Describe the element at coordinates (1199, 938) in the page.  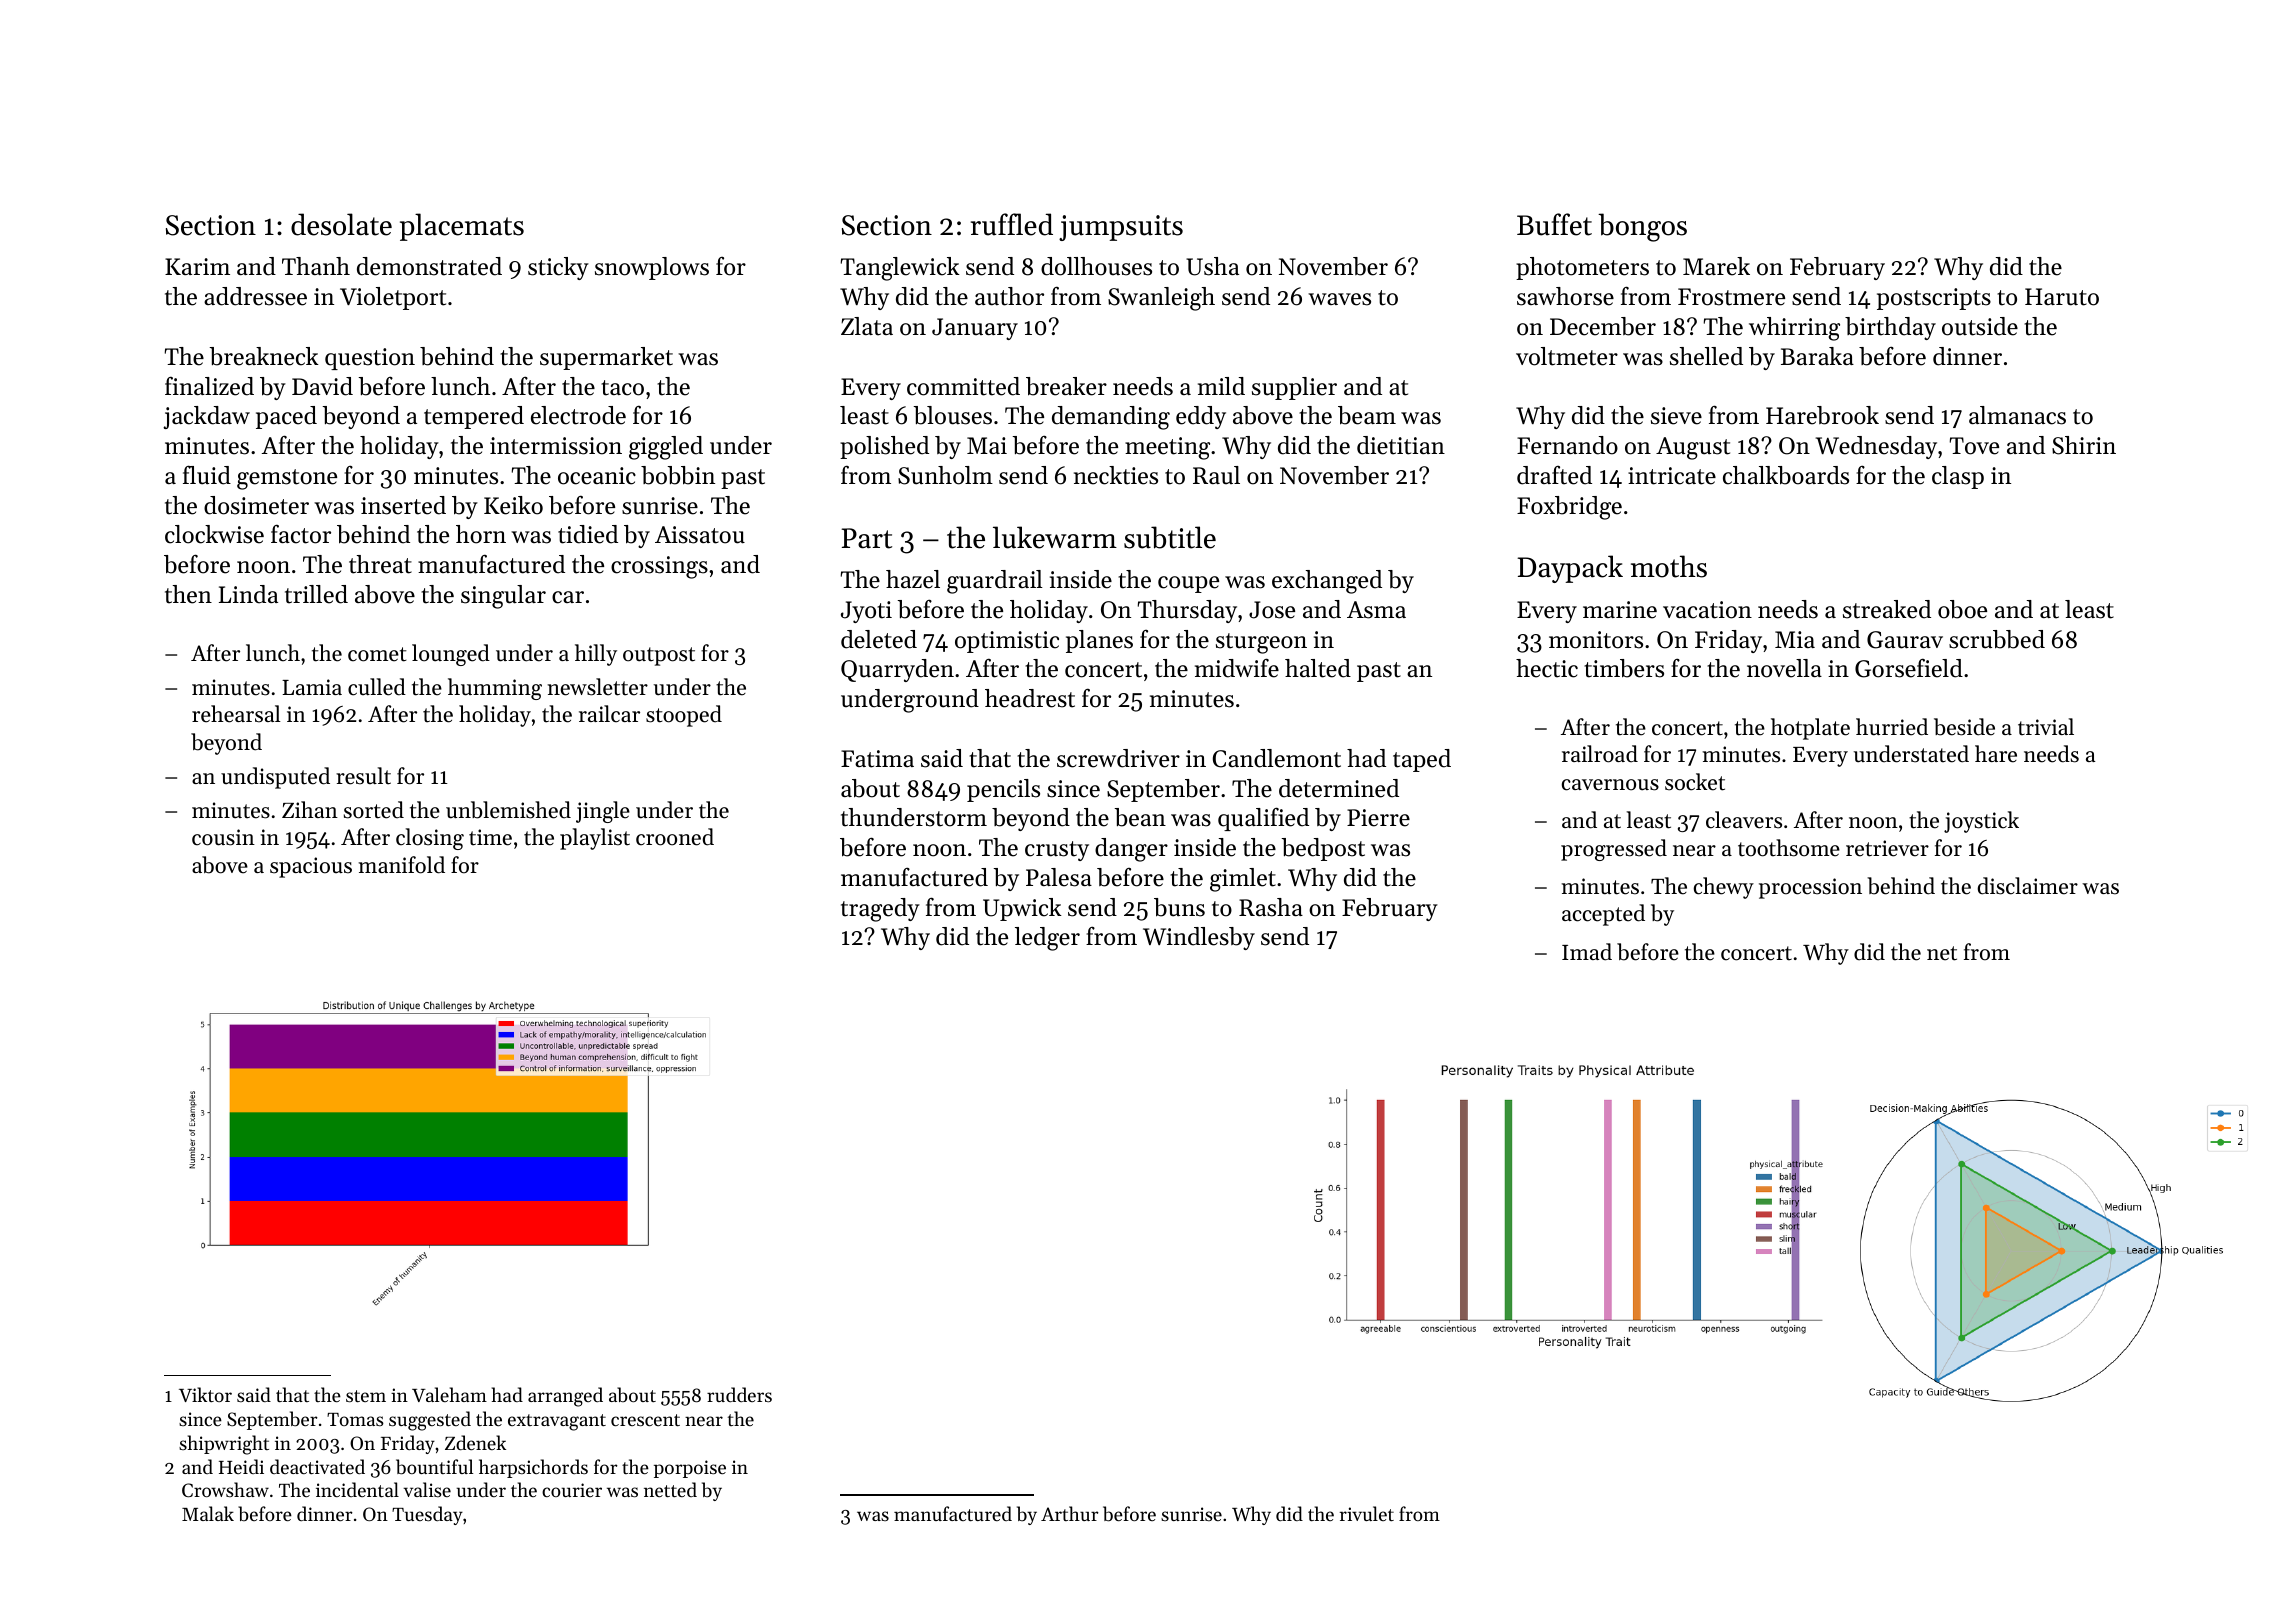
I see `Windlesby` at that location.
